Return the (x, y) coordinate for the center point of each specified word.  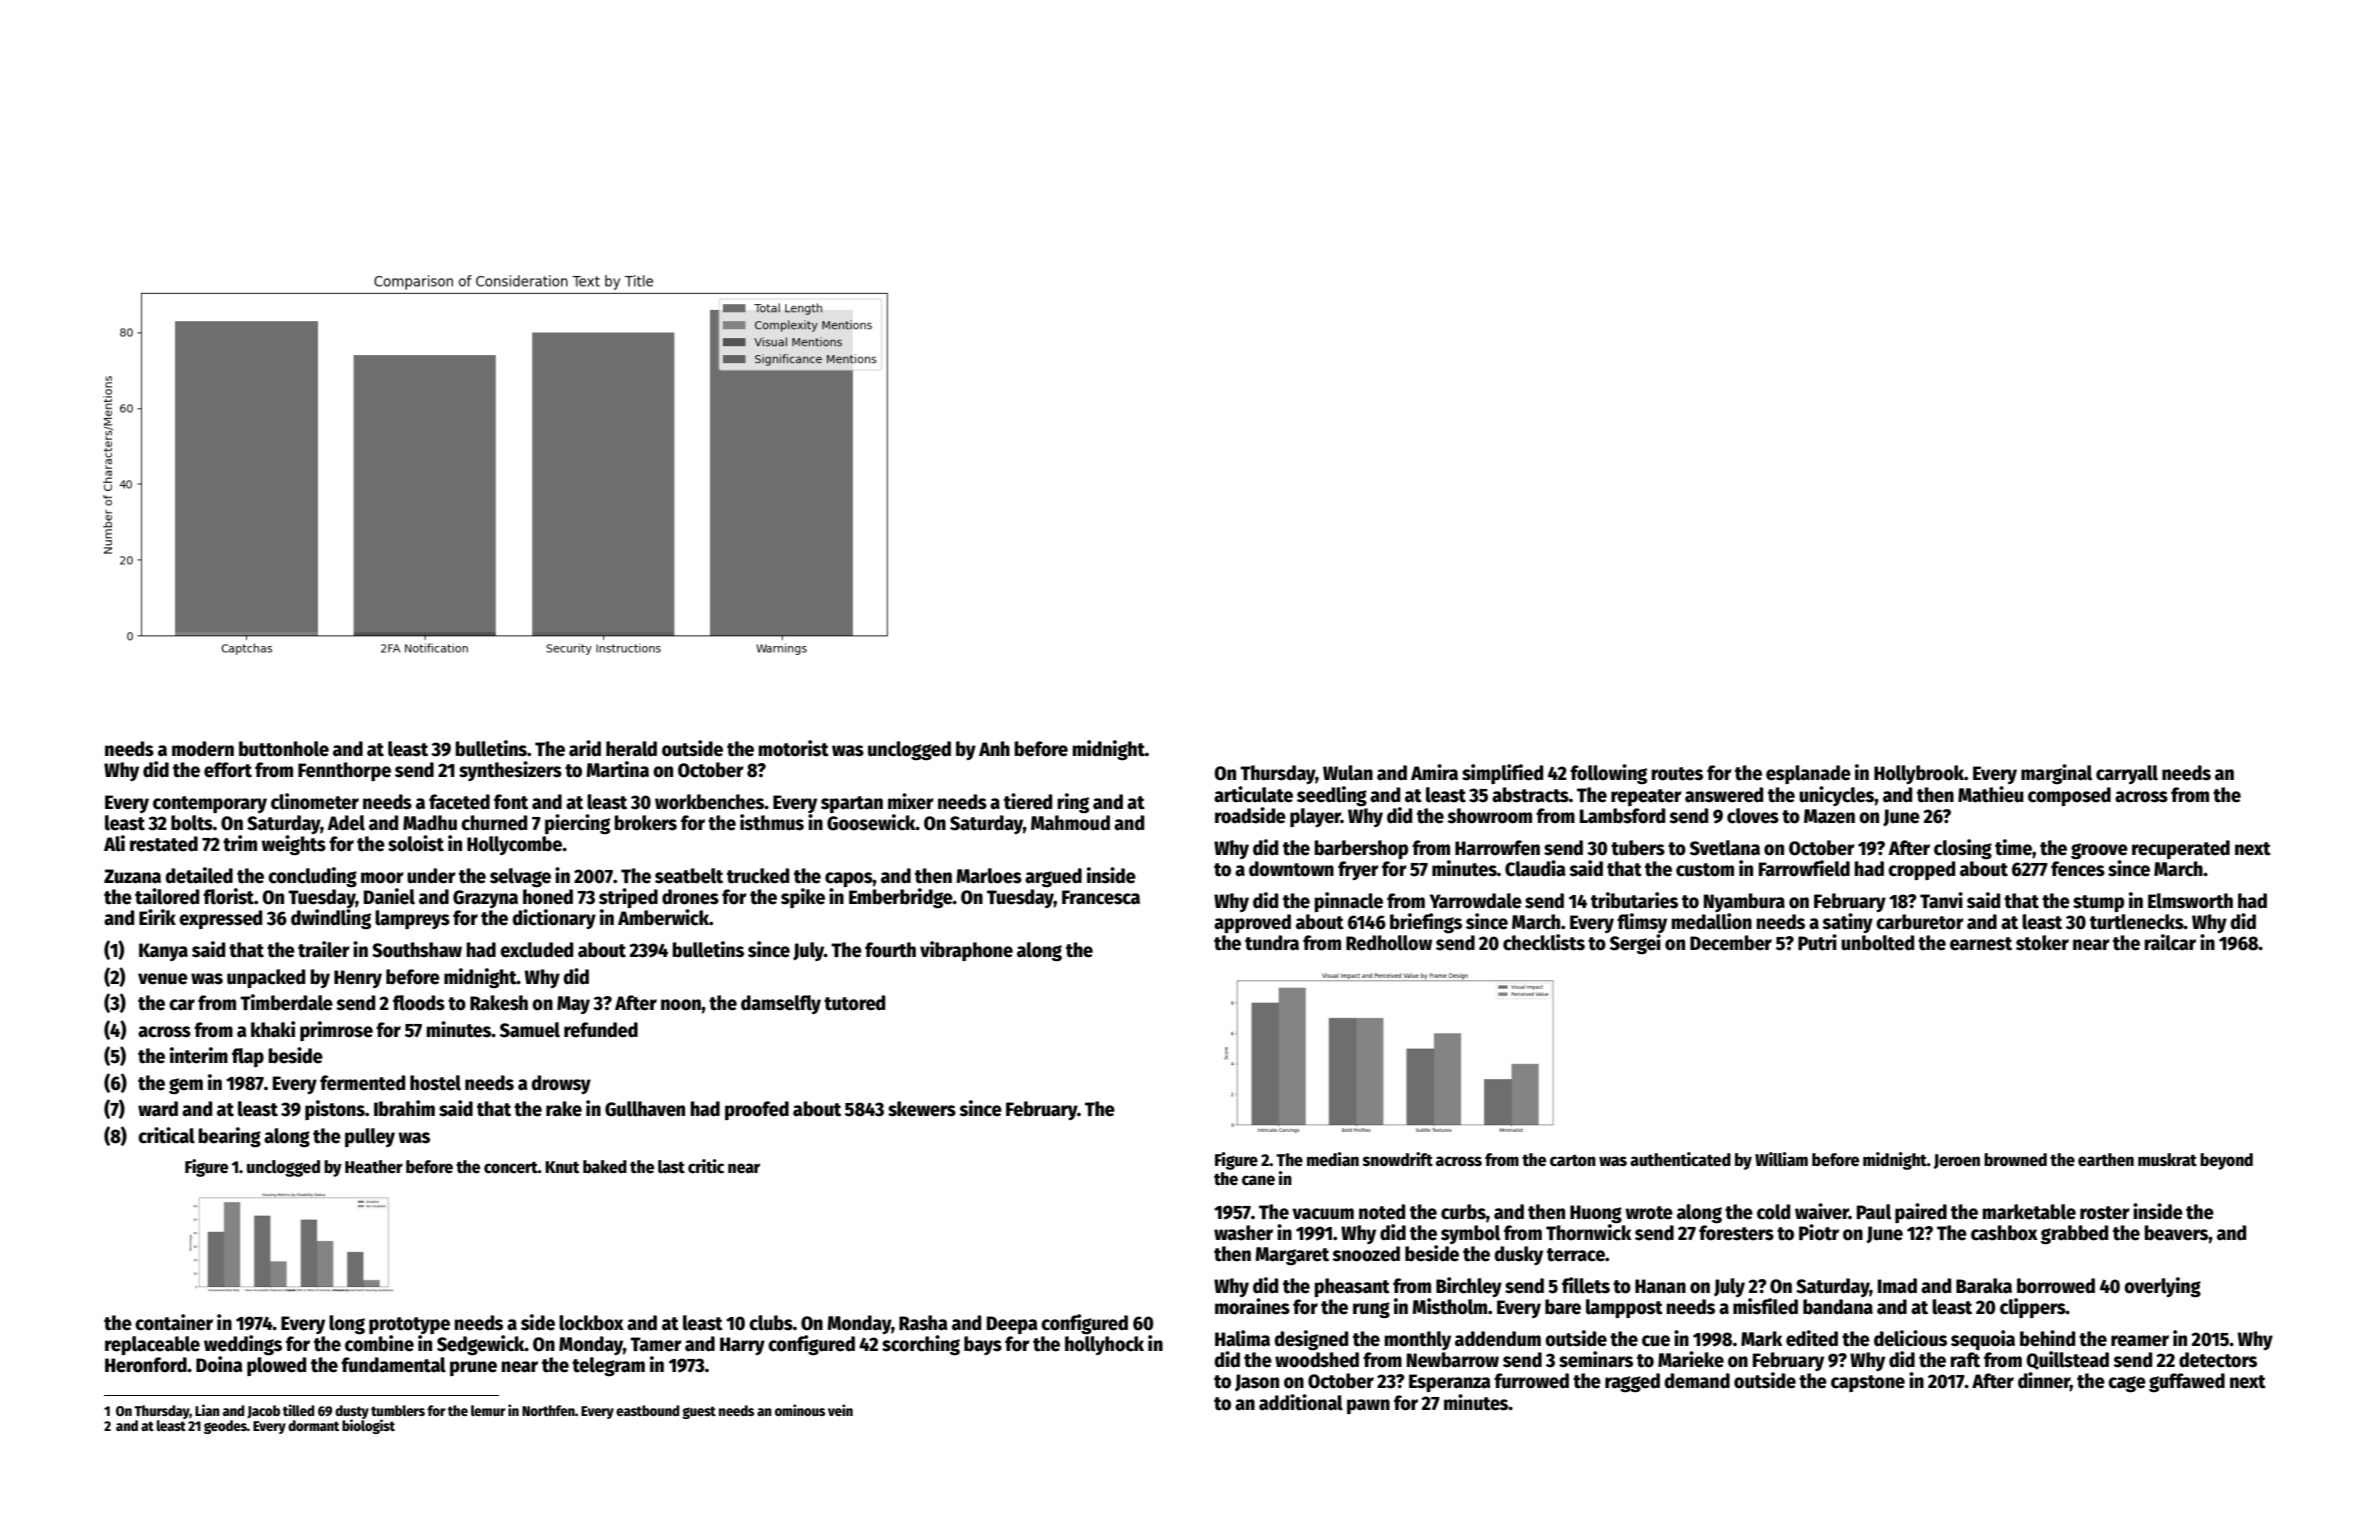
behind (2047, 1338)
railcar (2170, 942)
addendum (1498, 1339)
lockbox (591, 1323)
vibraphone (966, 951)
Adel (346, 823)
